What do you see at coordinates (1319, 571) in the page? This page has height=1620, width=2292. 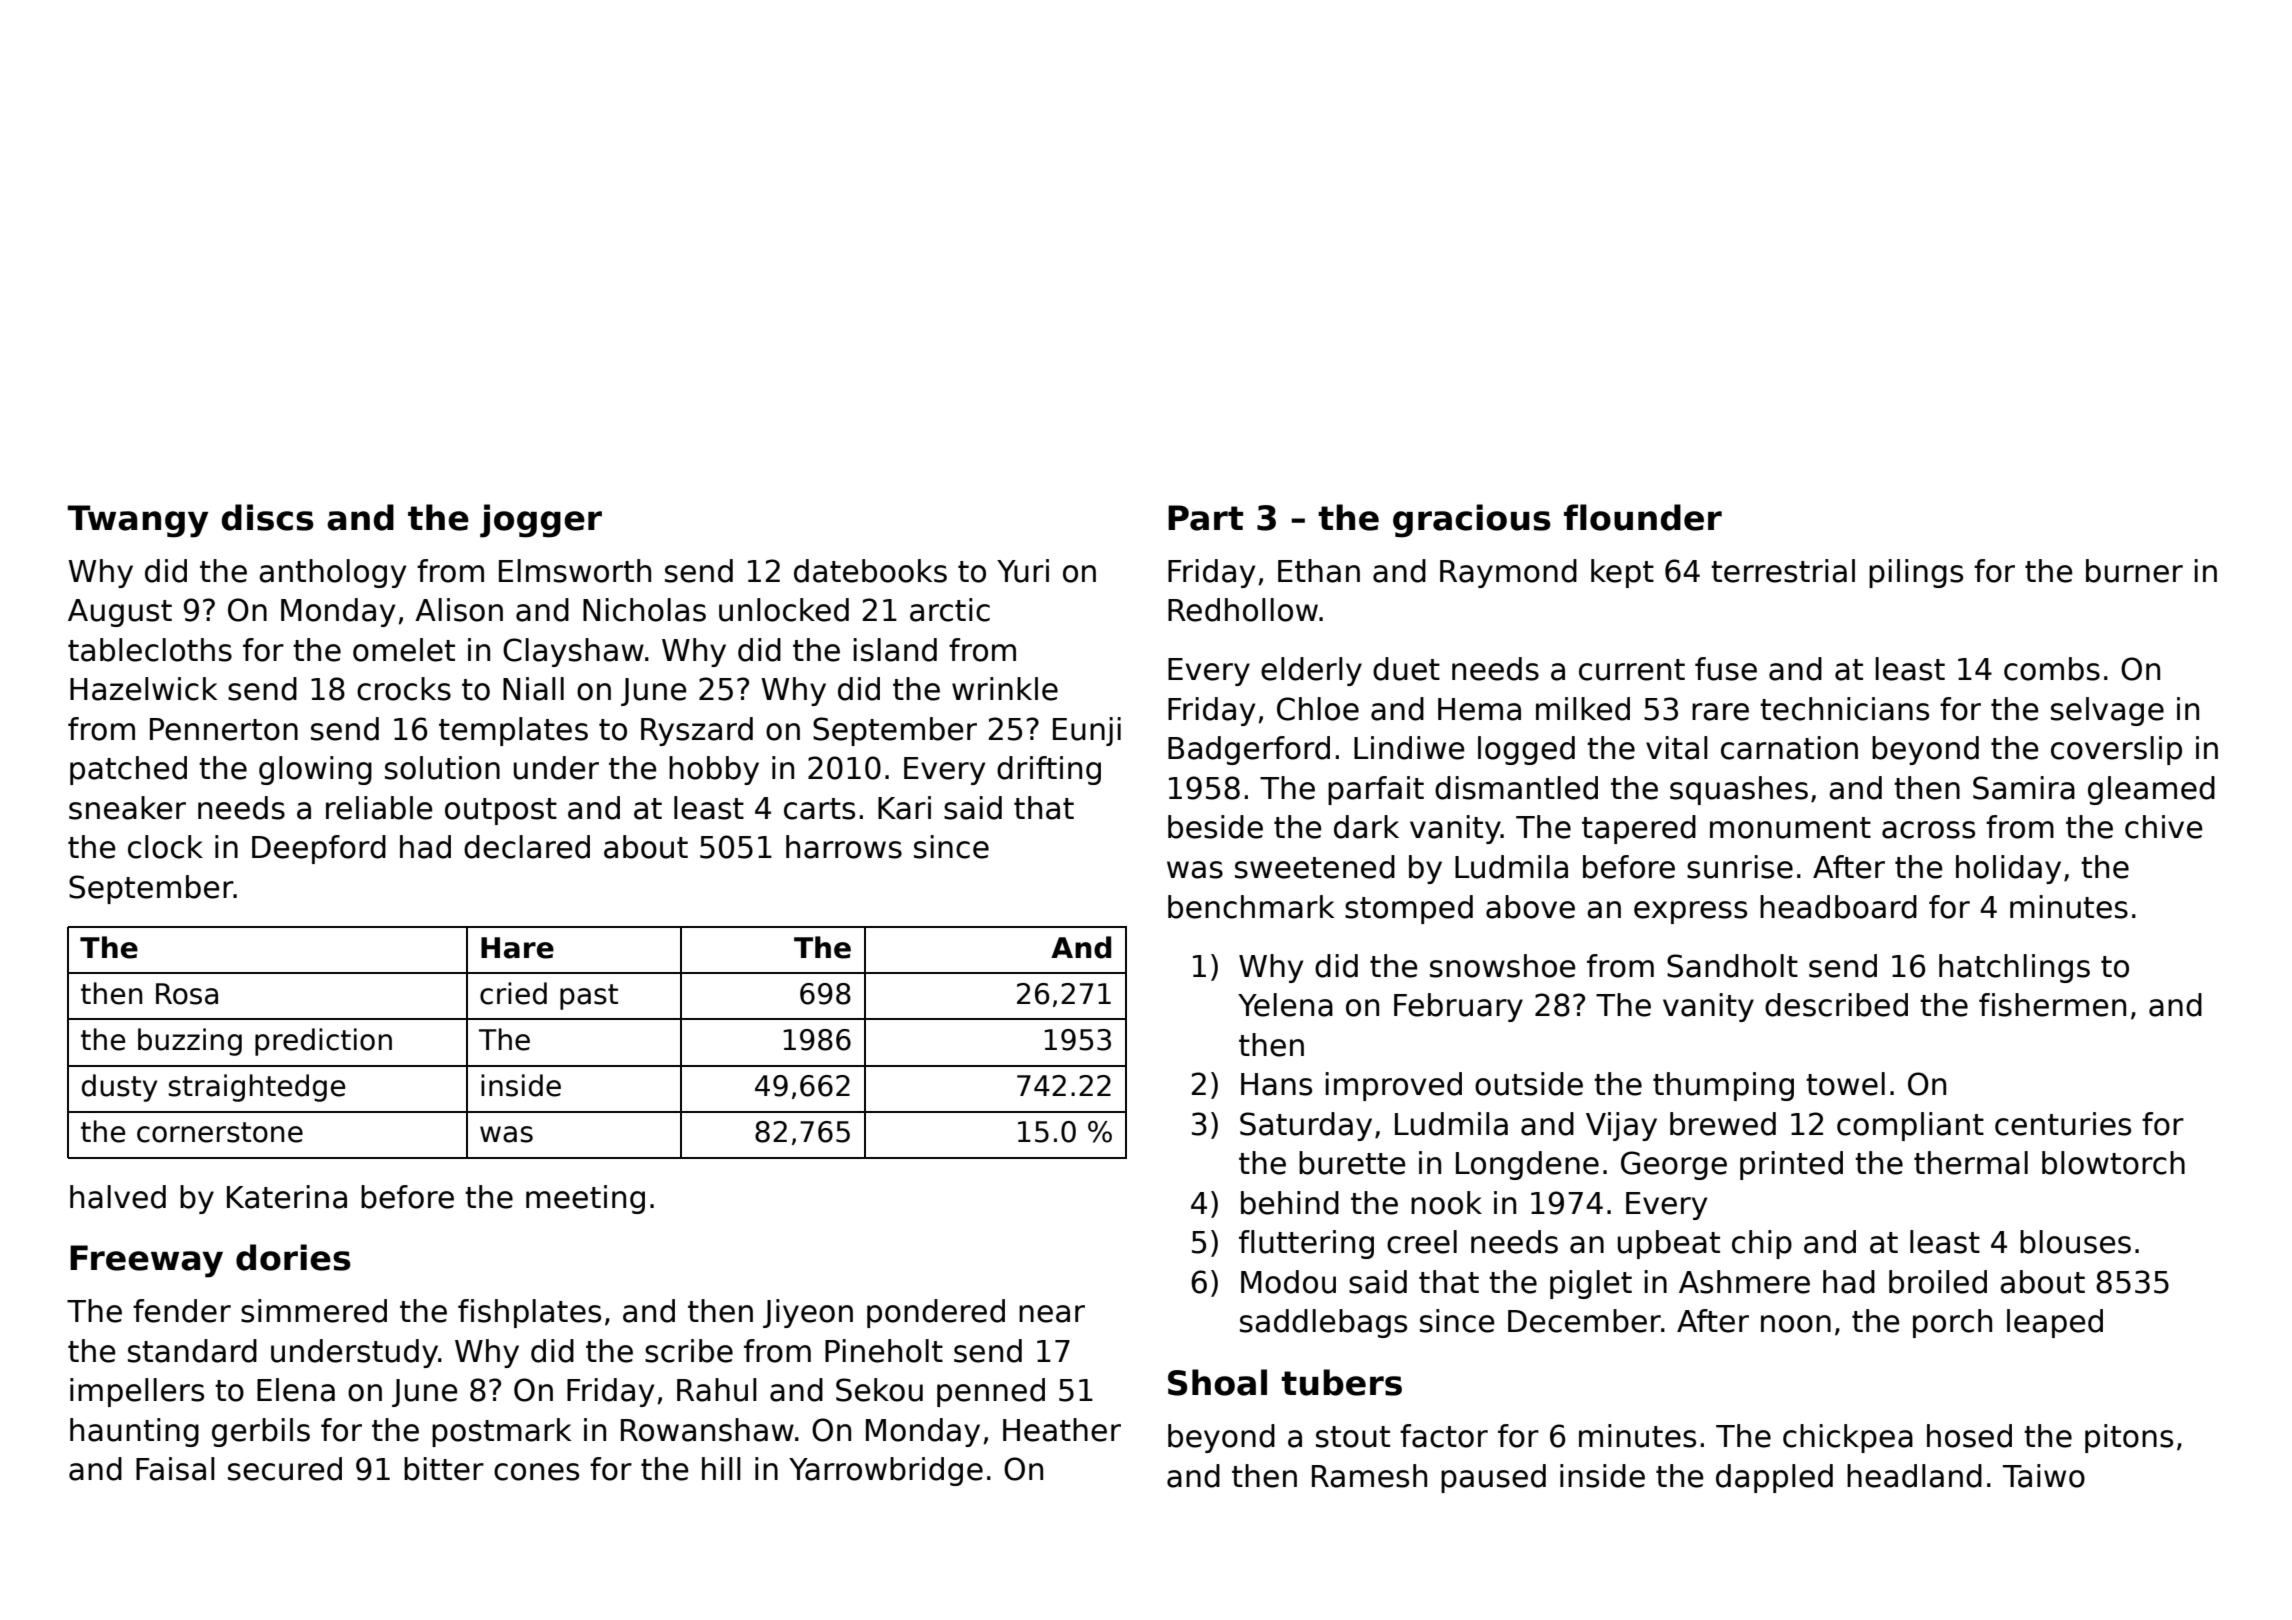 I see `Ethan` at bounding box center [1319, 571].
